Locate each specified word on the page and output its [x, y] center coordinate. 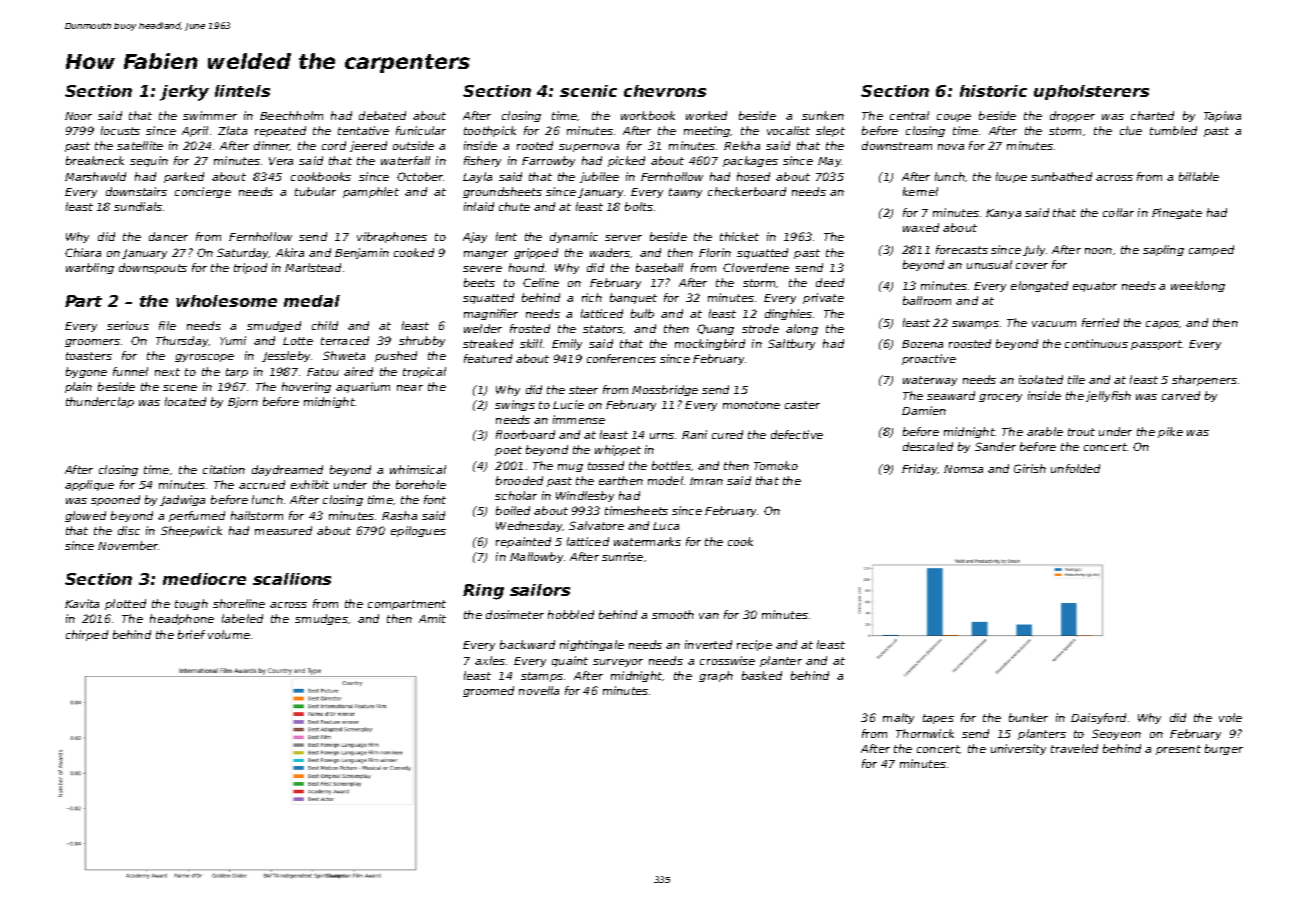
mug [570, 468]
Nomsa [963, 469]
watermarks [647, 541]
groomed [488, 691]
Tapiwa [1222, 116]
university [1018, 749]
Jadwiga [182, 500]
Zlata [232, 130]
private [823, 298]
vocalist [788, 130]
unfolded [1075, 468]
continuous [1096, 343]
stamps [542, 677]
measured [283, 530]
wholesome [226, 301]
